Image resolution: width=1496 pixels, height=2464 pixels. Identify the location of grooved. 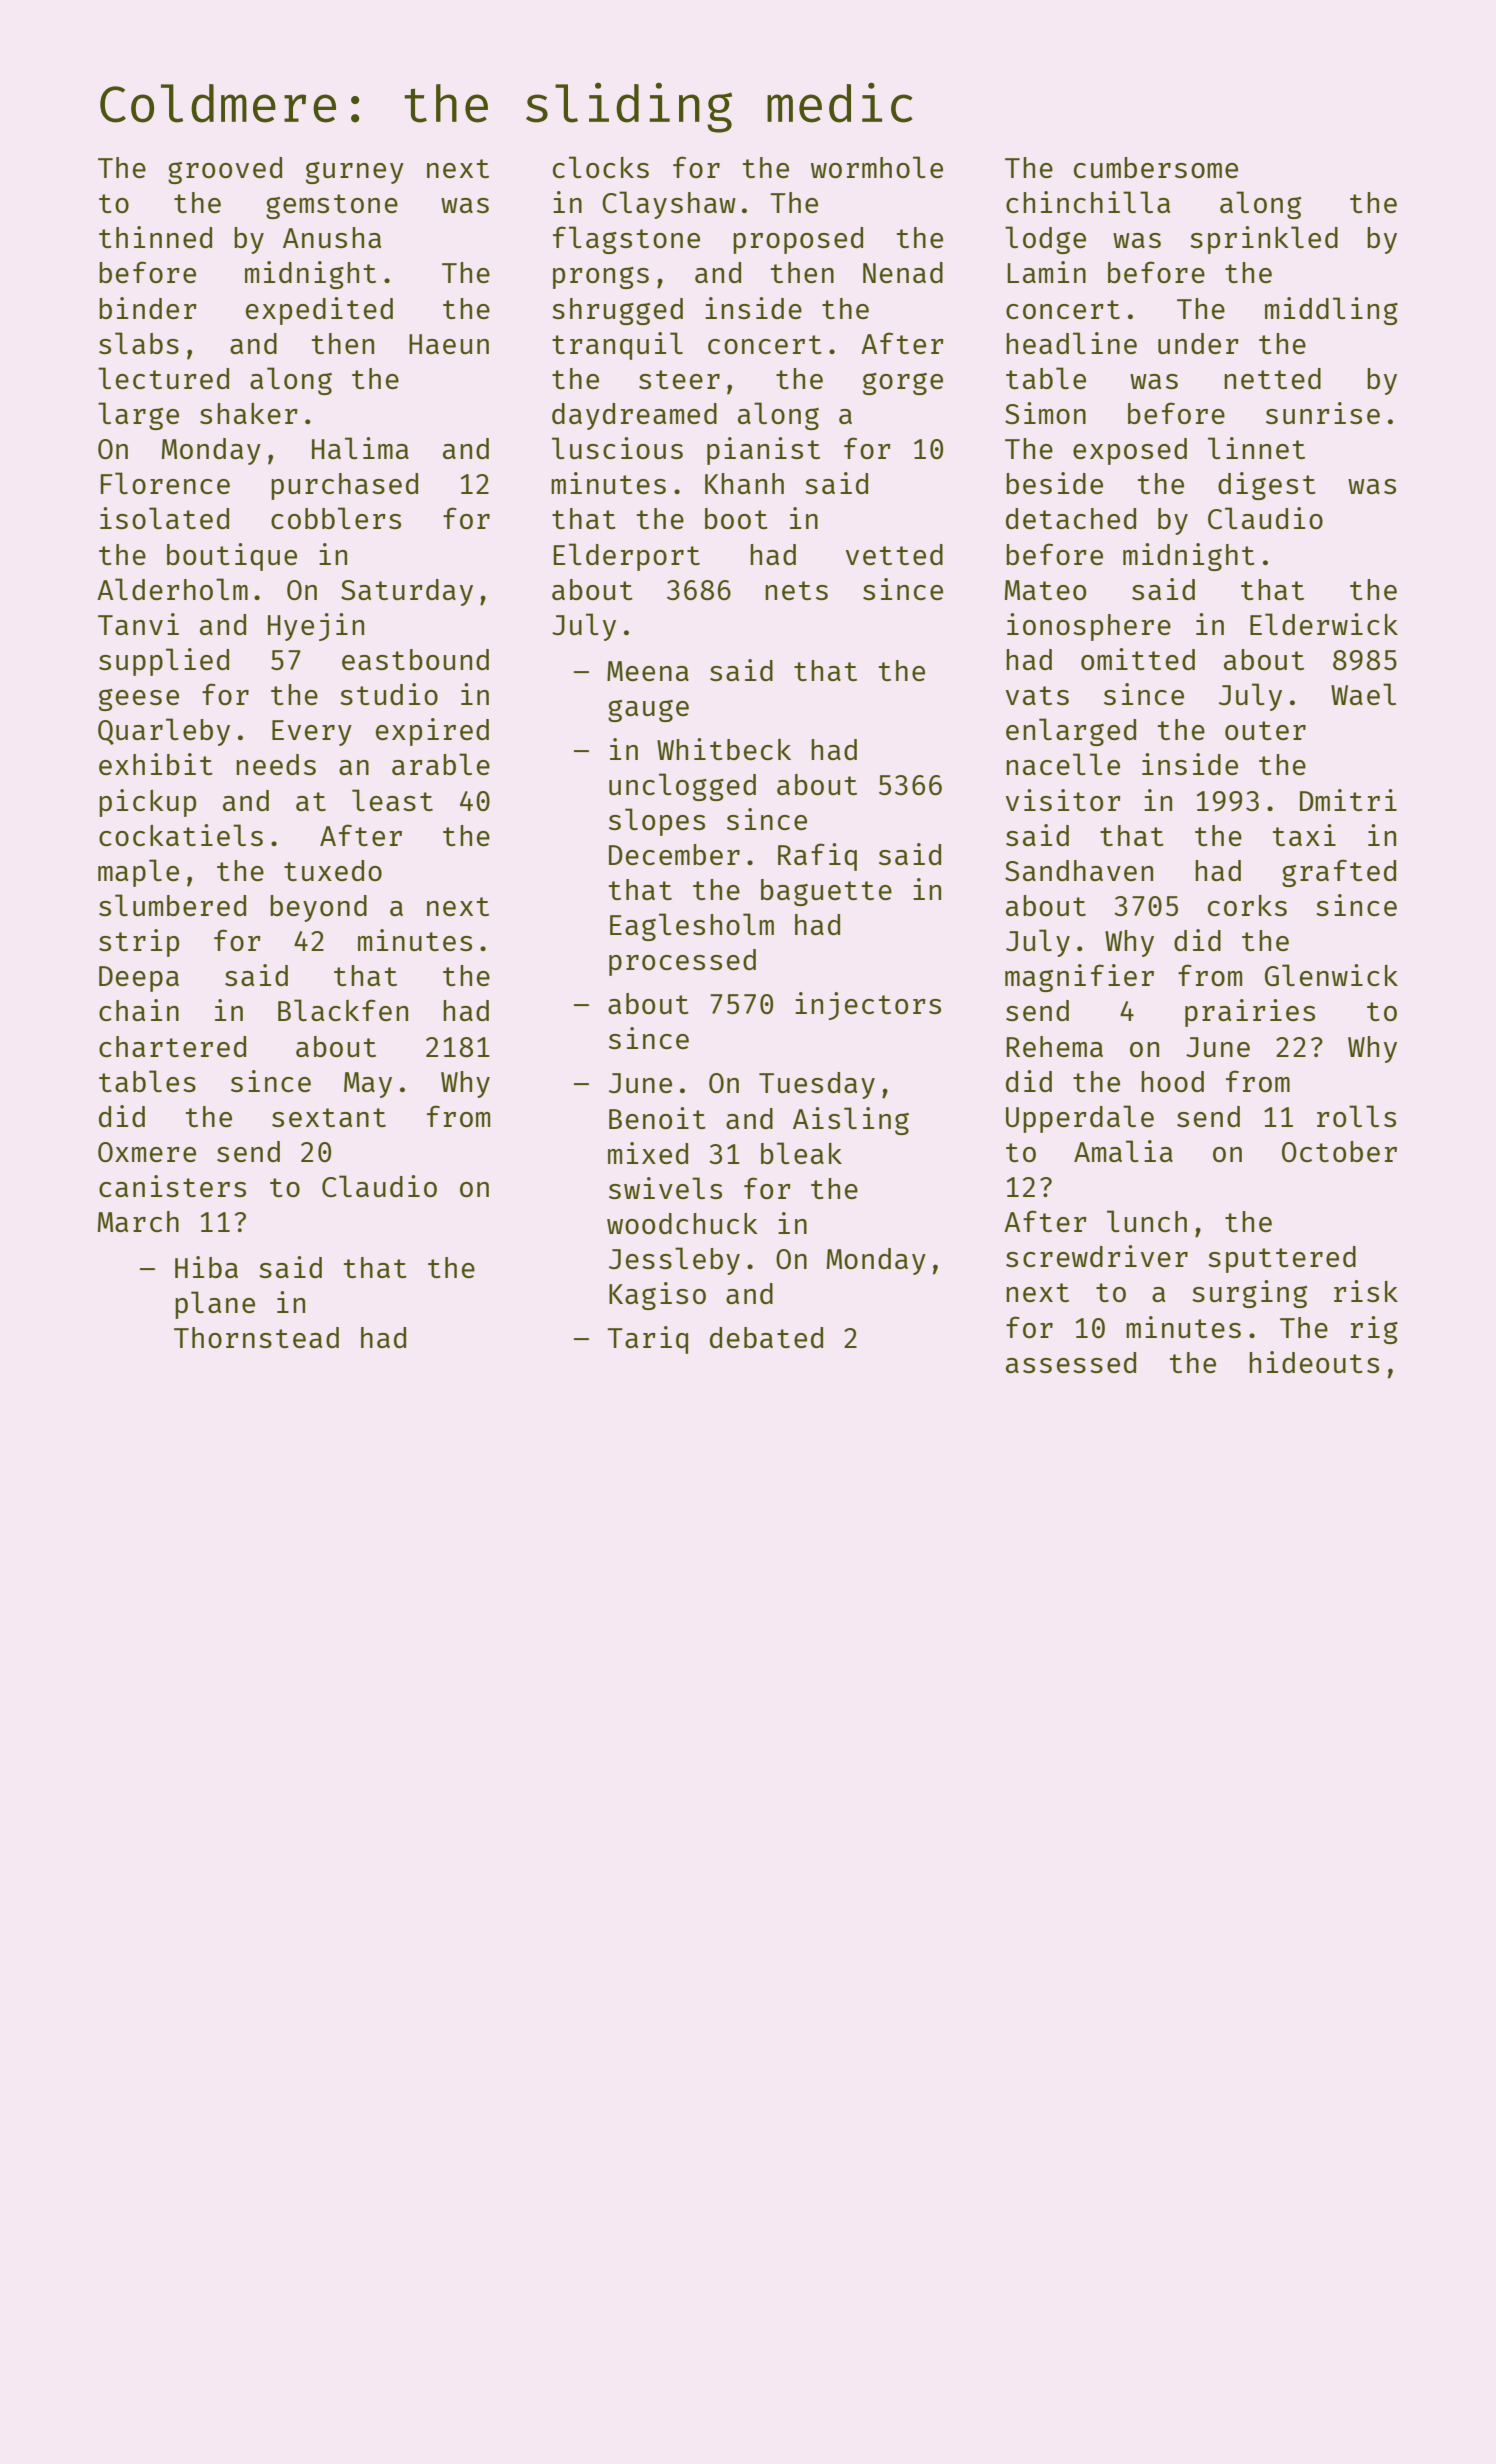
(225, 170).
